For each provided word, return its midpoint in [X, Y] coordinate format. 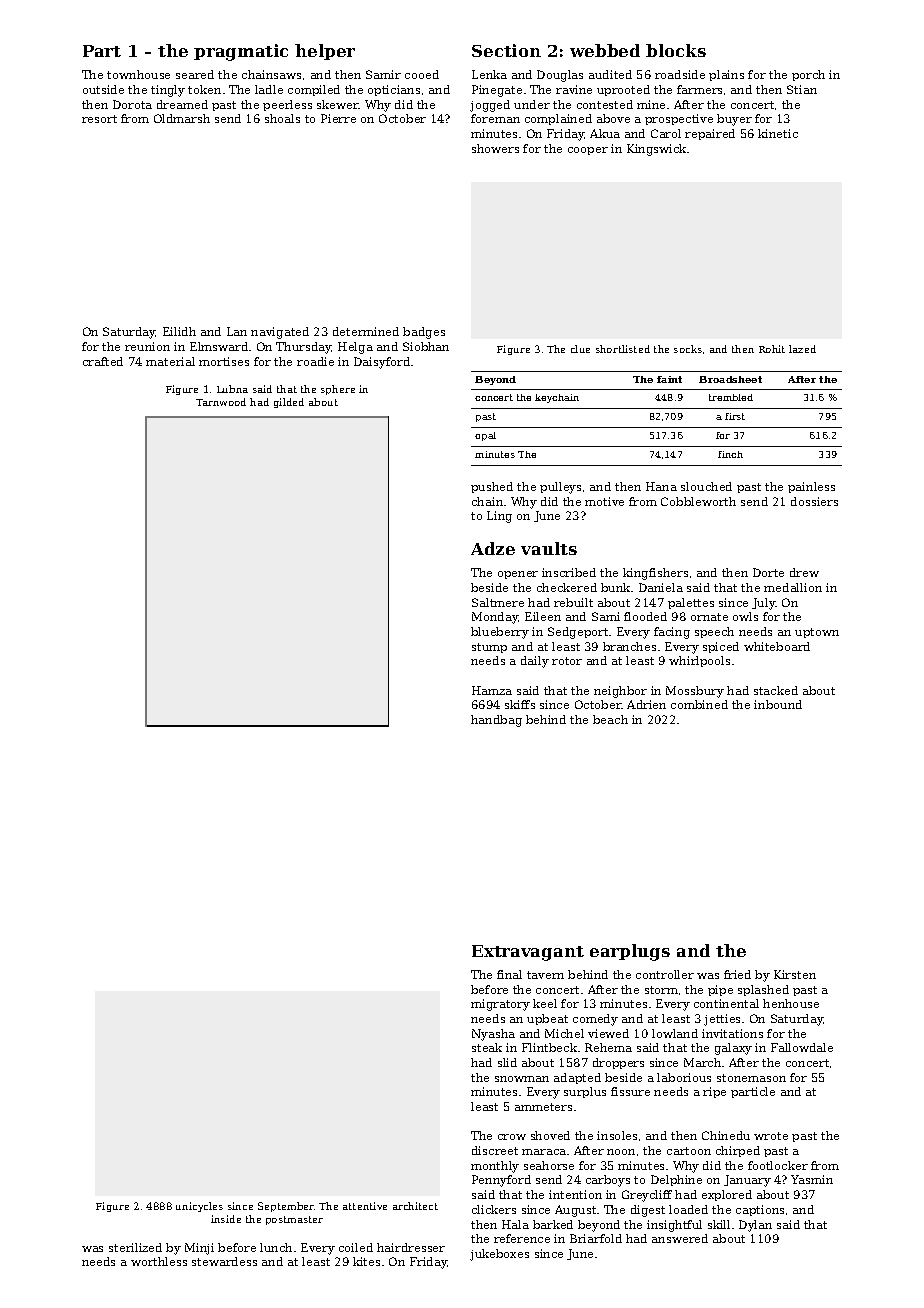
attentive [365, 1206]
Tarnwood [221, 402]
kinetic [778, 133]
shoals [282, 118]
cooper [588, 151]
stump [489, 648]
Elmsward [219, 346]
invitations [732, 1033]
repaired [710, 134]
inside [226, 1219]
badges [424, 333]
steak [487, 1047]
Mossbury [695, 692]
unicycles [199, 1207]
